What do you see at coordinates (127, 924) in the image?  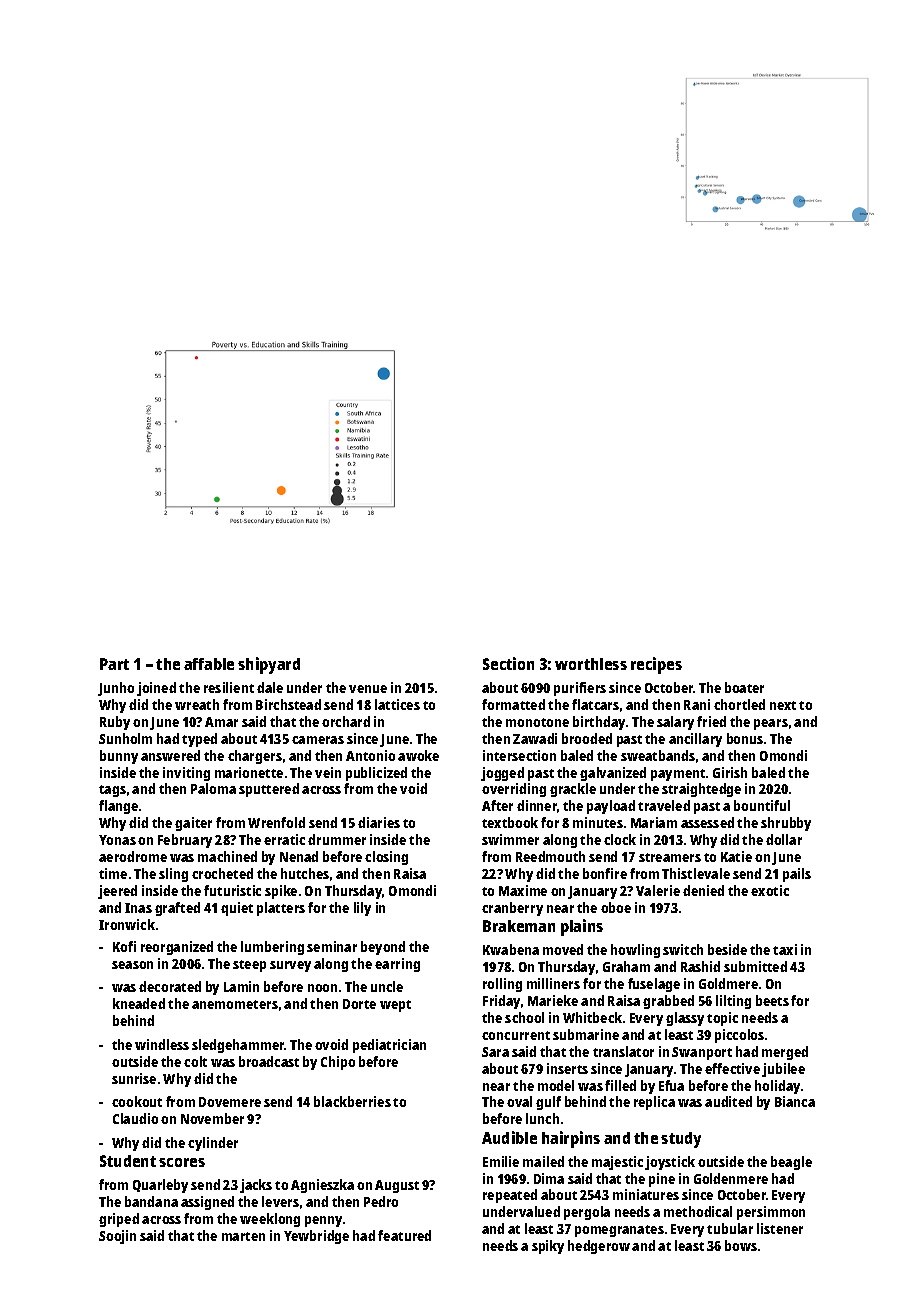 I see `Ironwick` at bounding box center [127, 924].
